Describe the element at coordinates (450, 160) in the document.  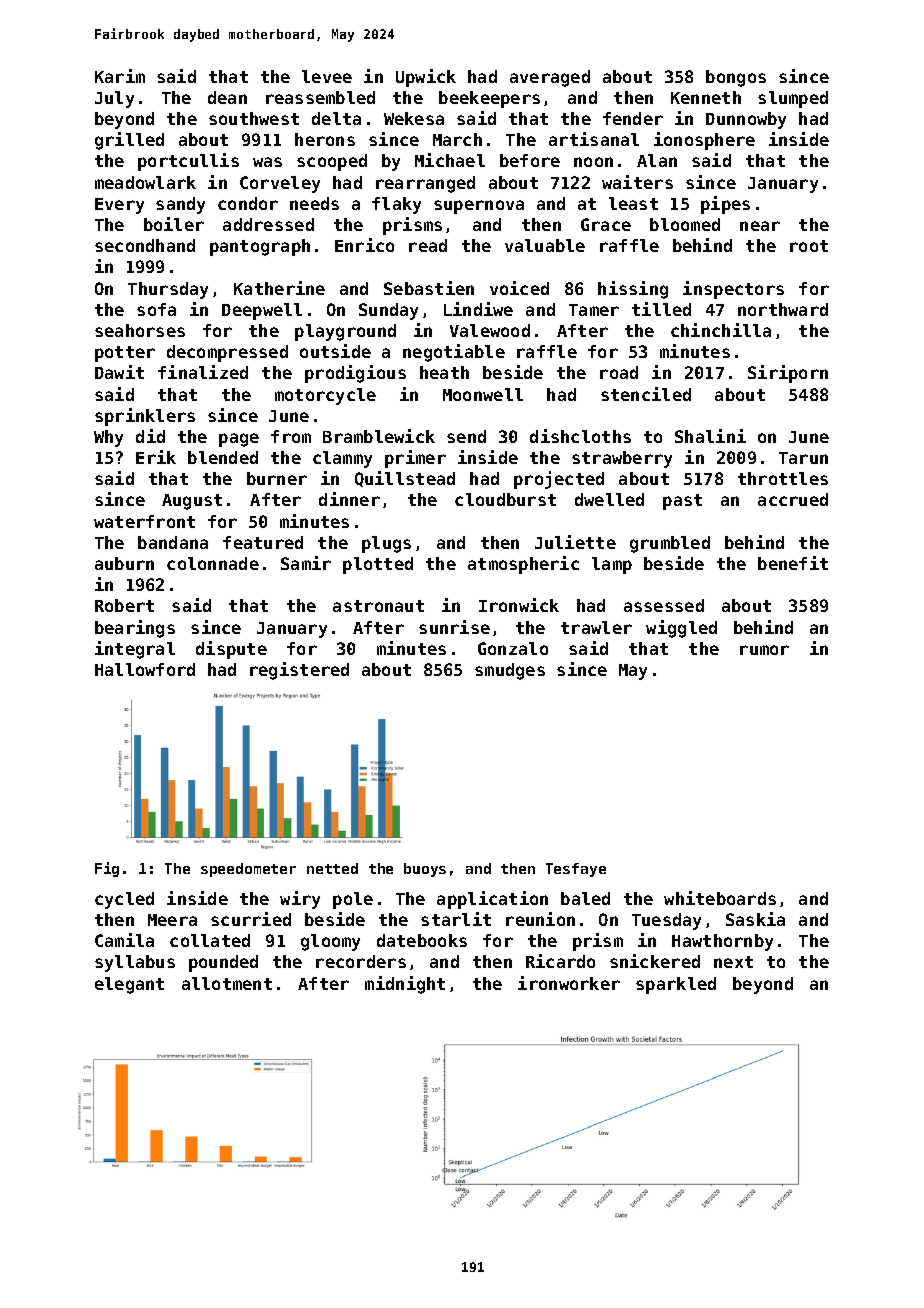
I see `Michael` at that location.
